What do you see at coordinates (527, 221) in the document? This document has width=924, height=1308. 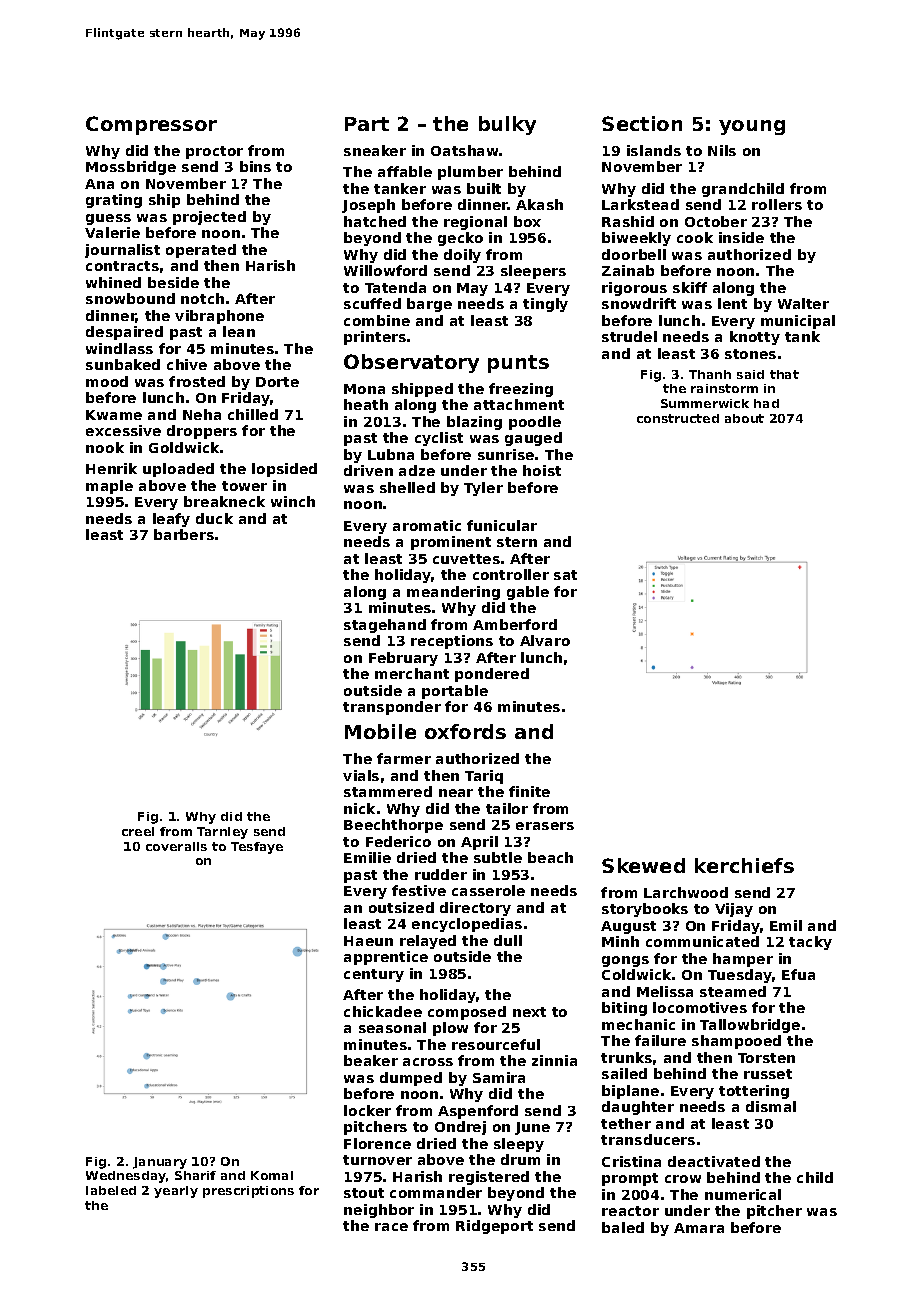 I see `box` at bounding box center [527, 221].
